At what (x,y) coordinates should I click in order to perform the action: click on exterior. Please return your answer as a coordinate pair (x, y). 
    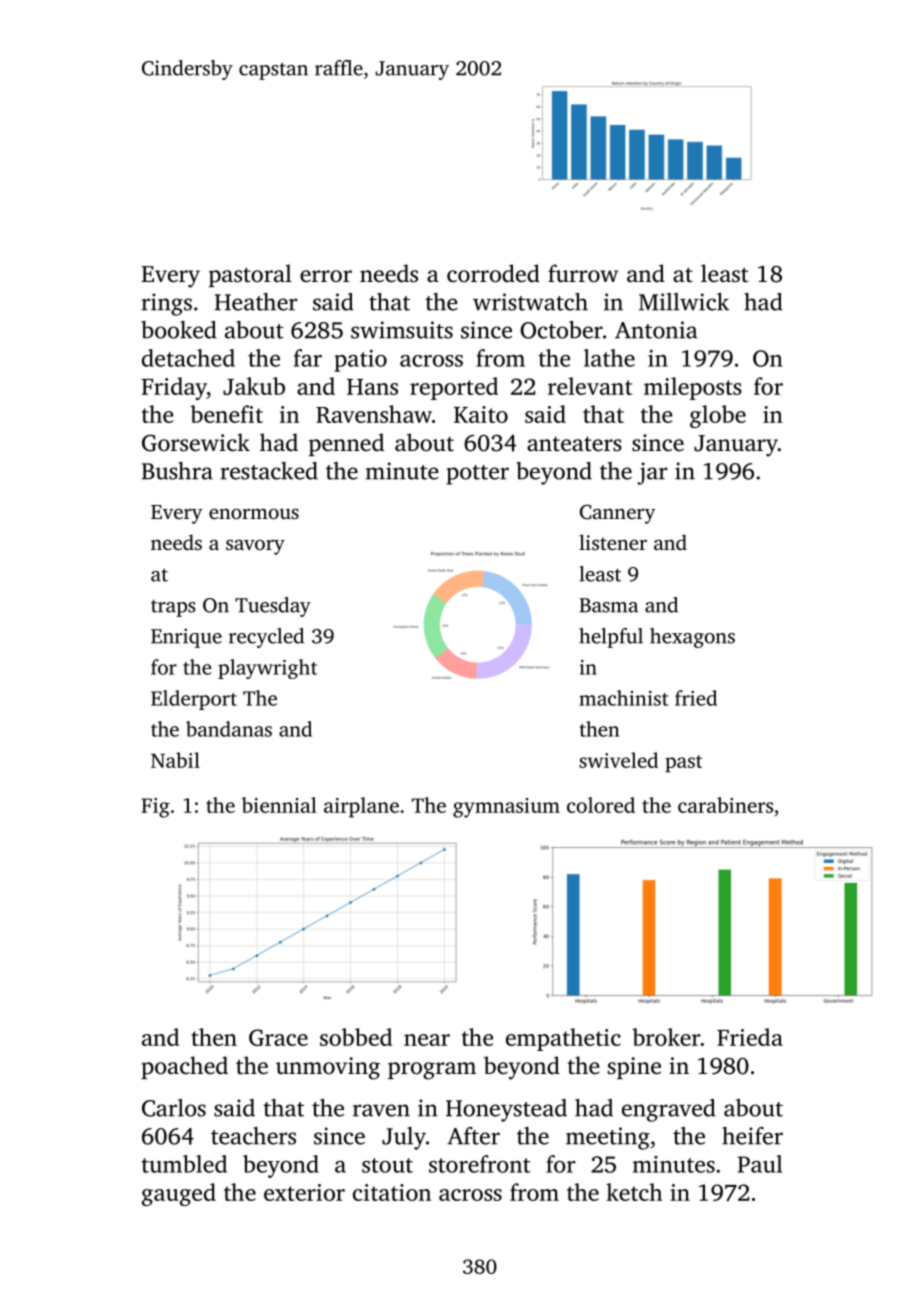
    Looking at the image, I should click on (304, 1192).
